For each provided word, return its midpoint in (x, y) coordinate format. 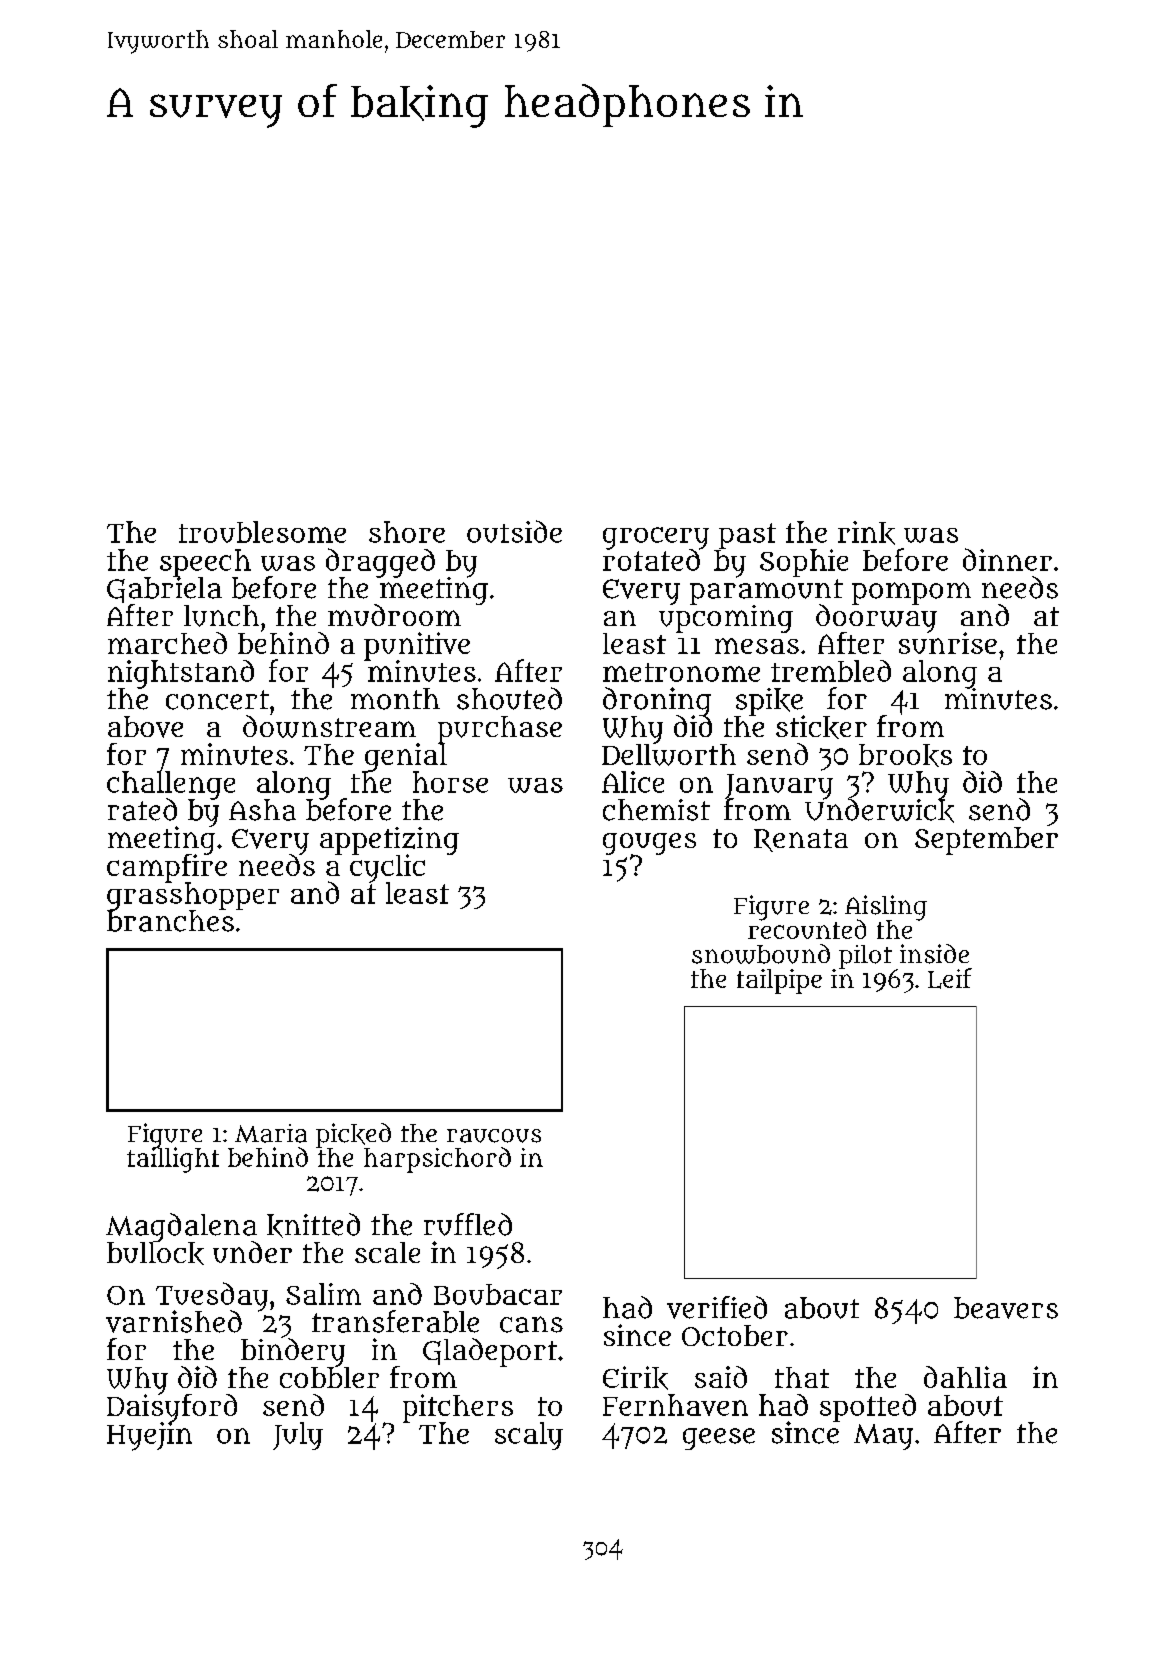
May (883, 1437)
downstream (329, 726)
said (721, 1377)
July (298, 1436)
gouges (649, 844)
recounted (807, 929)
